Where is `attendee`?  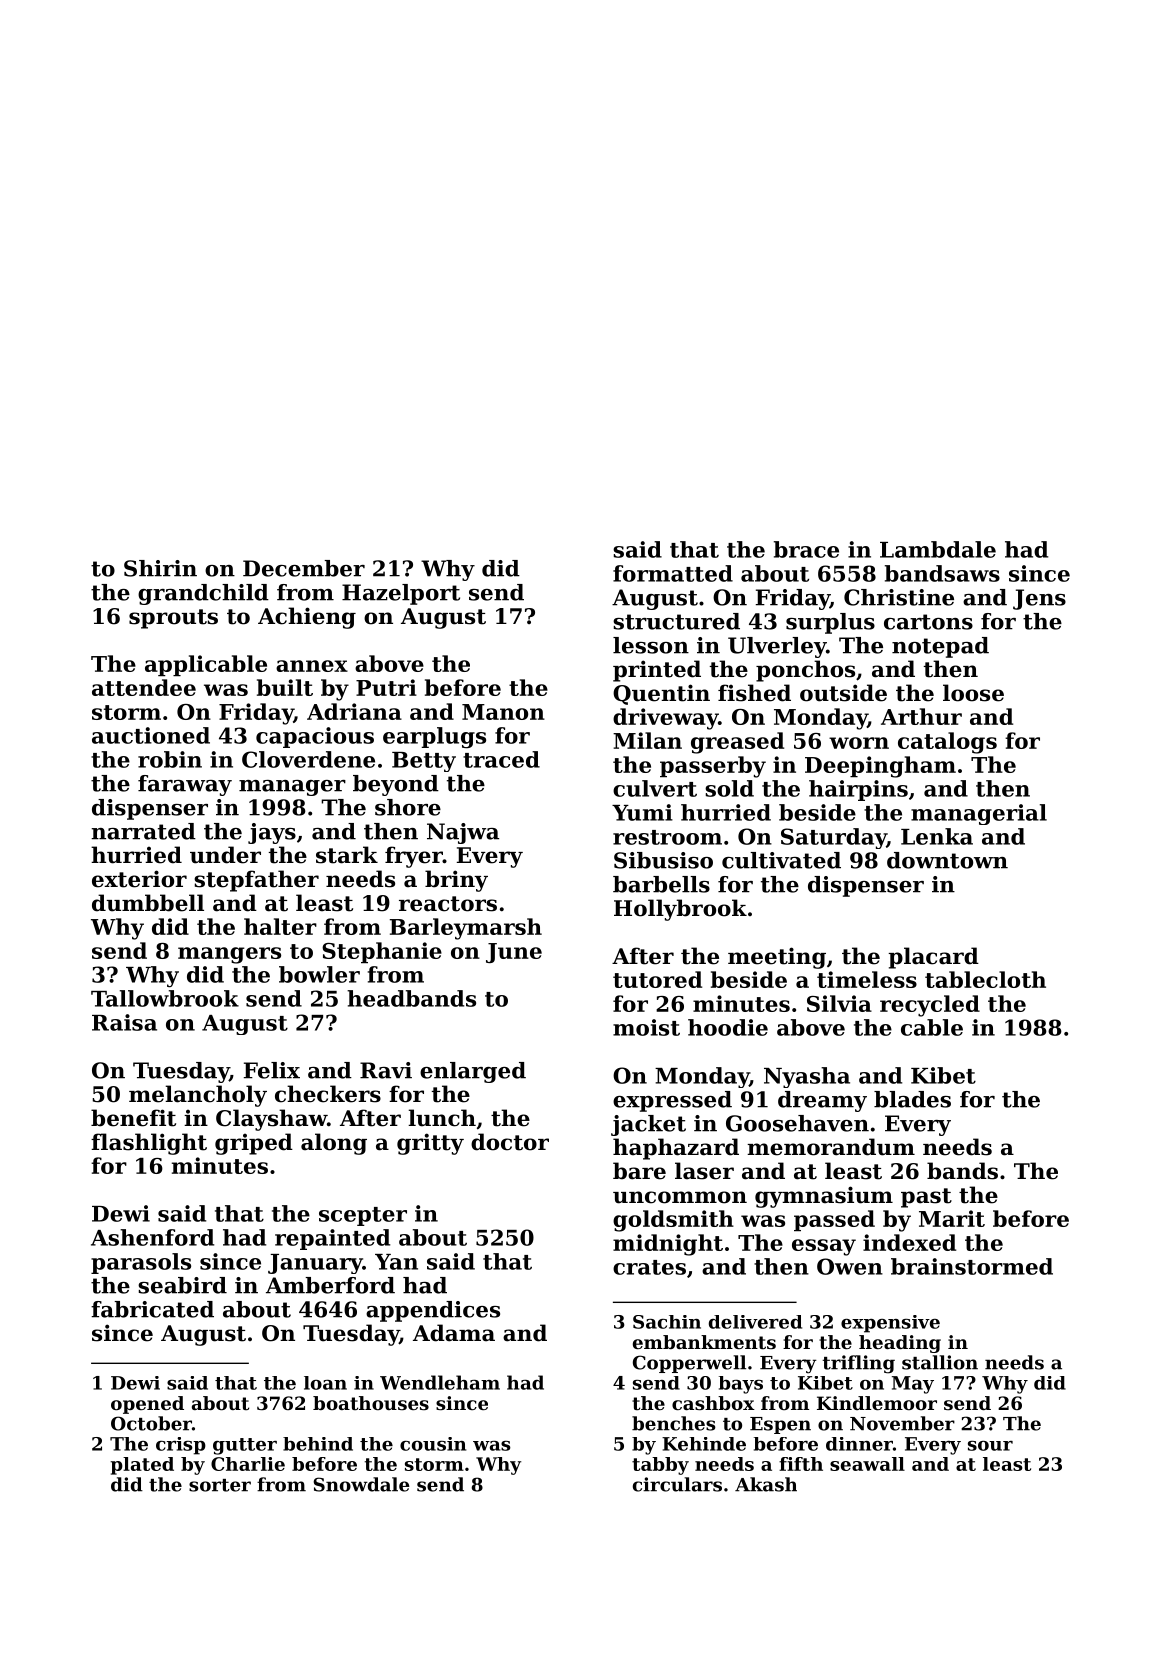
attendee is located at coordinates (144, 687).
